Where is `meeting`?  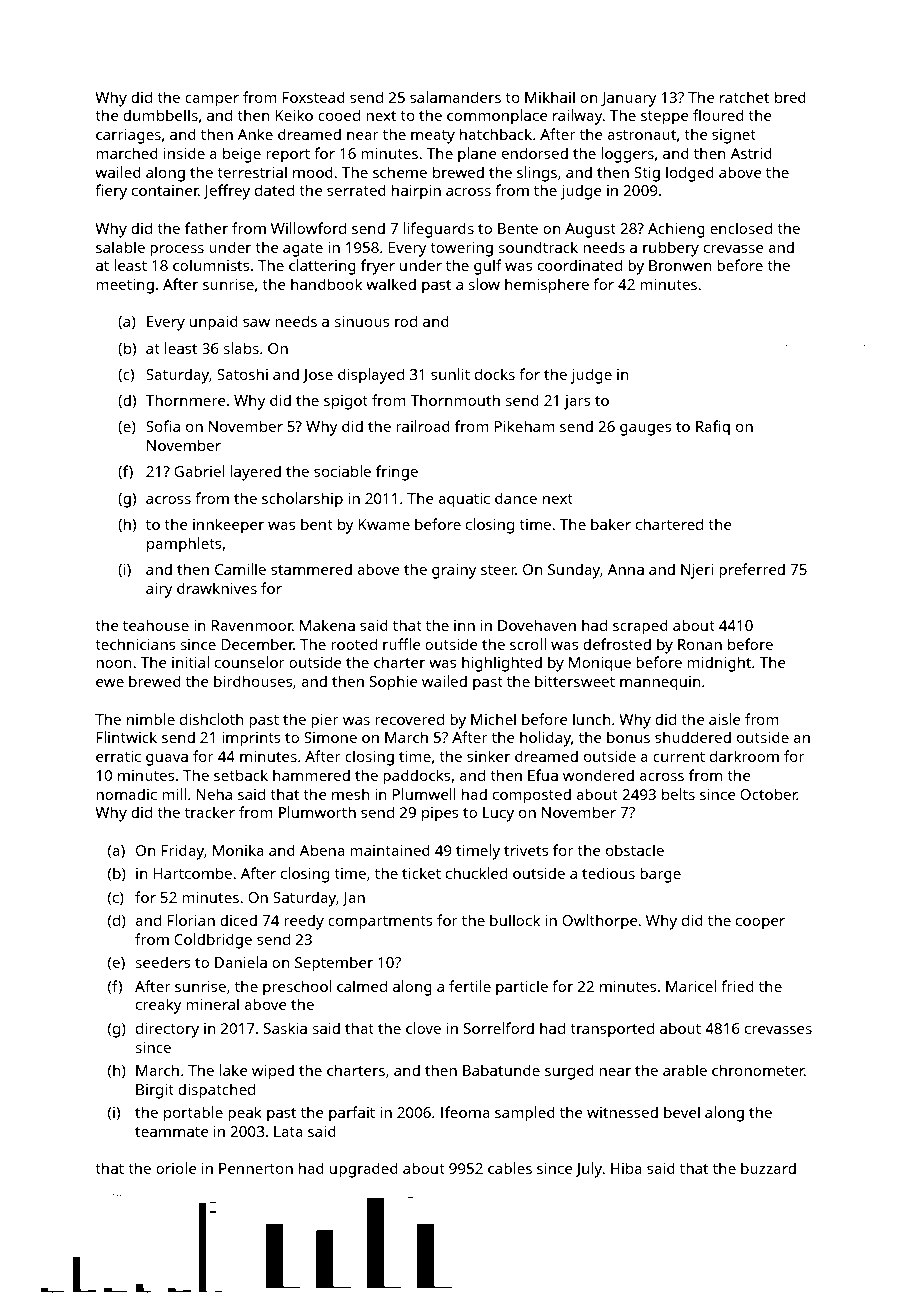
meeting is located at coordinates (125, 286).
